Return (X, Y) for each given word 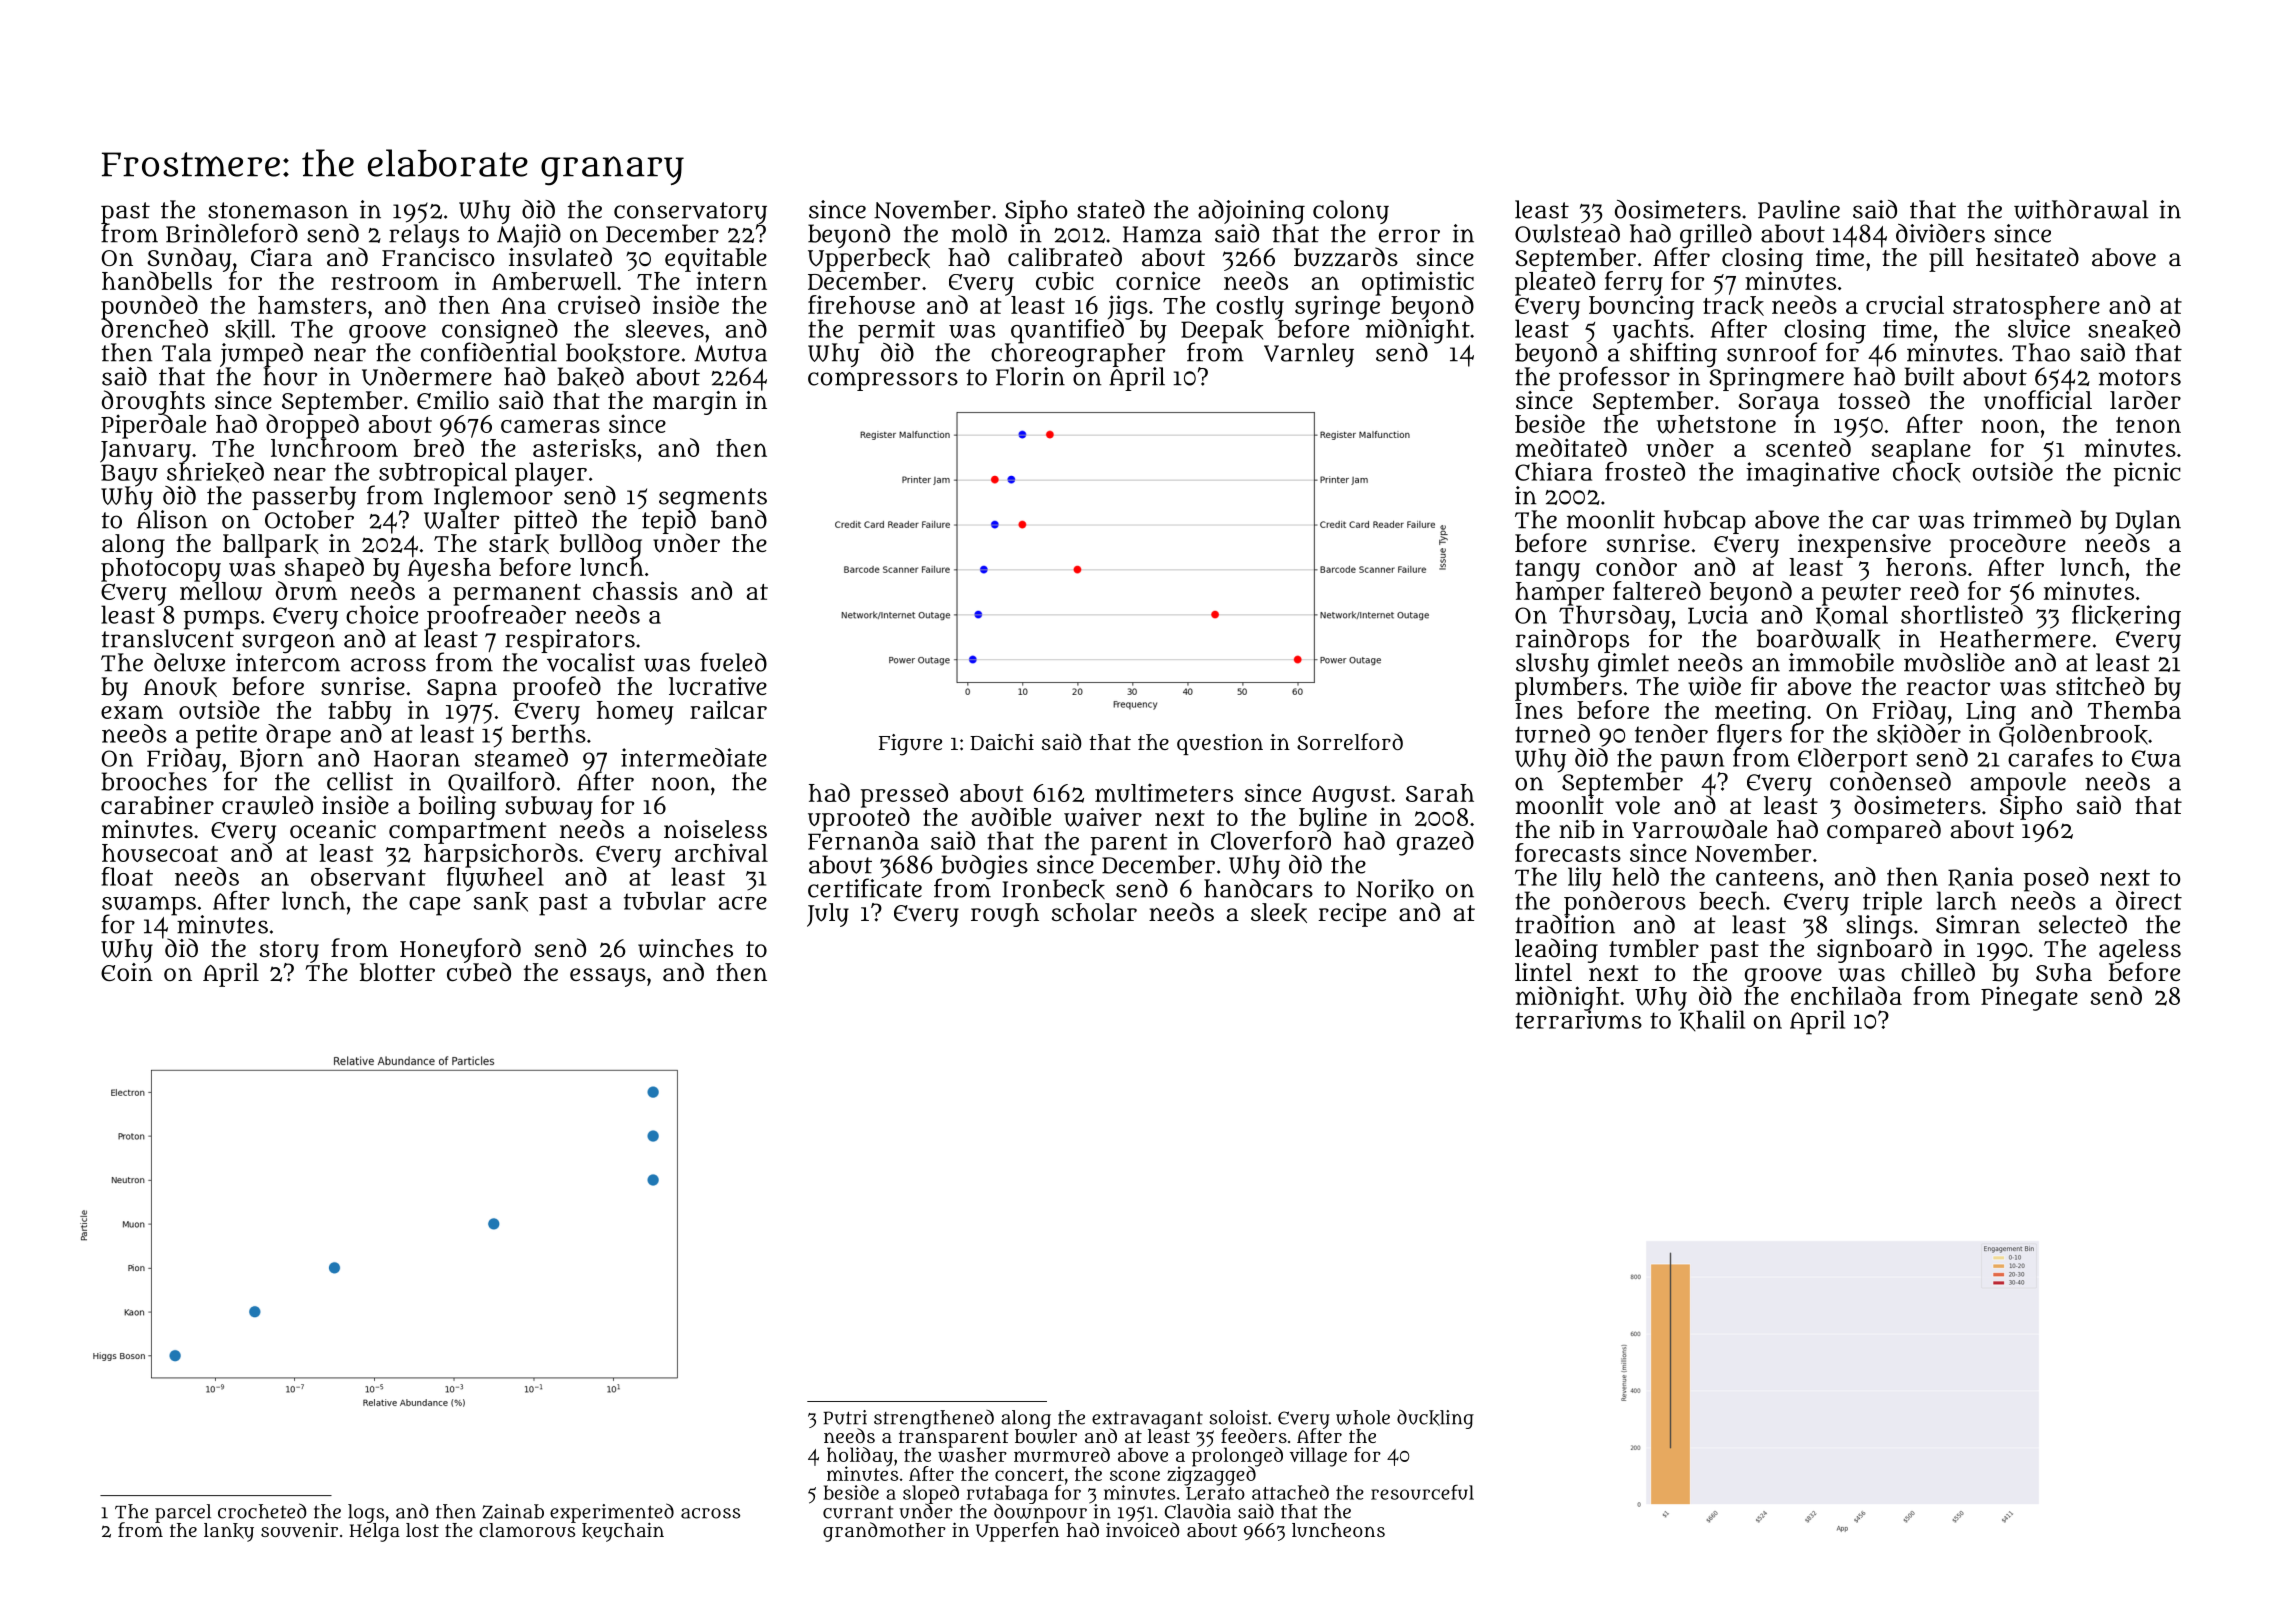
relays (424, 236)
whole (1363, 1417)
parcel (183, 1513)
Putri (845, 1417)
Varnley (1309, 355)
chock (1926, 473)
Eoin (127, 972)
